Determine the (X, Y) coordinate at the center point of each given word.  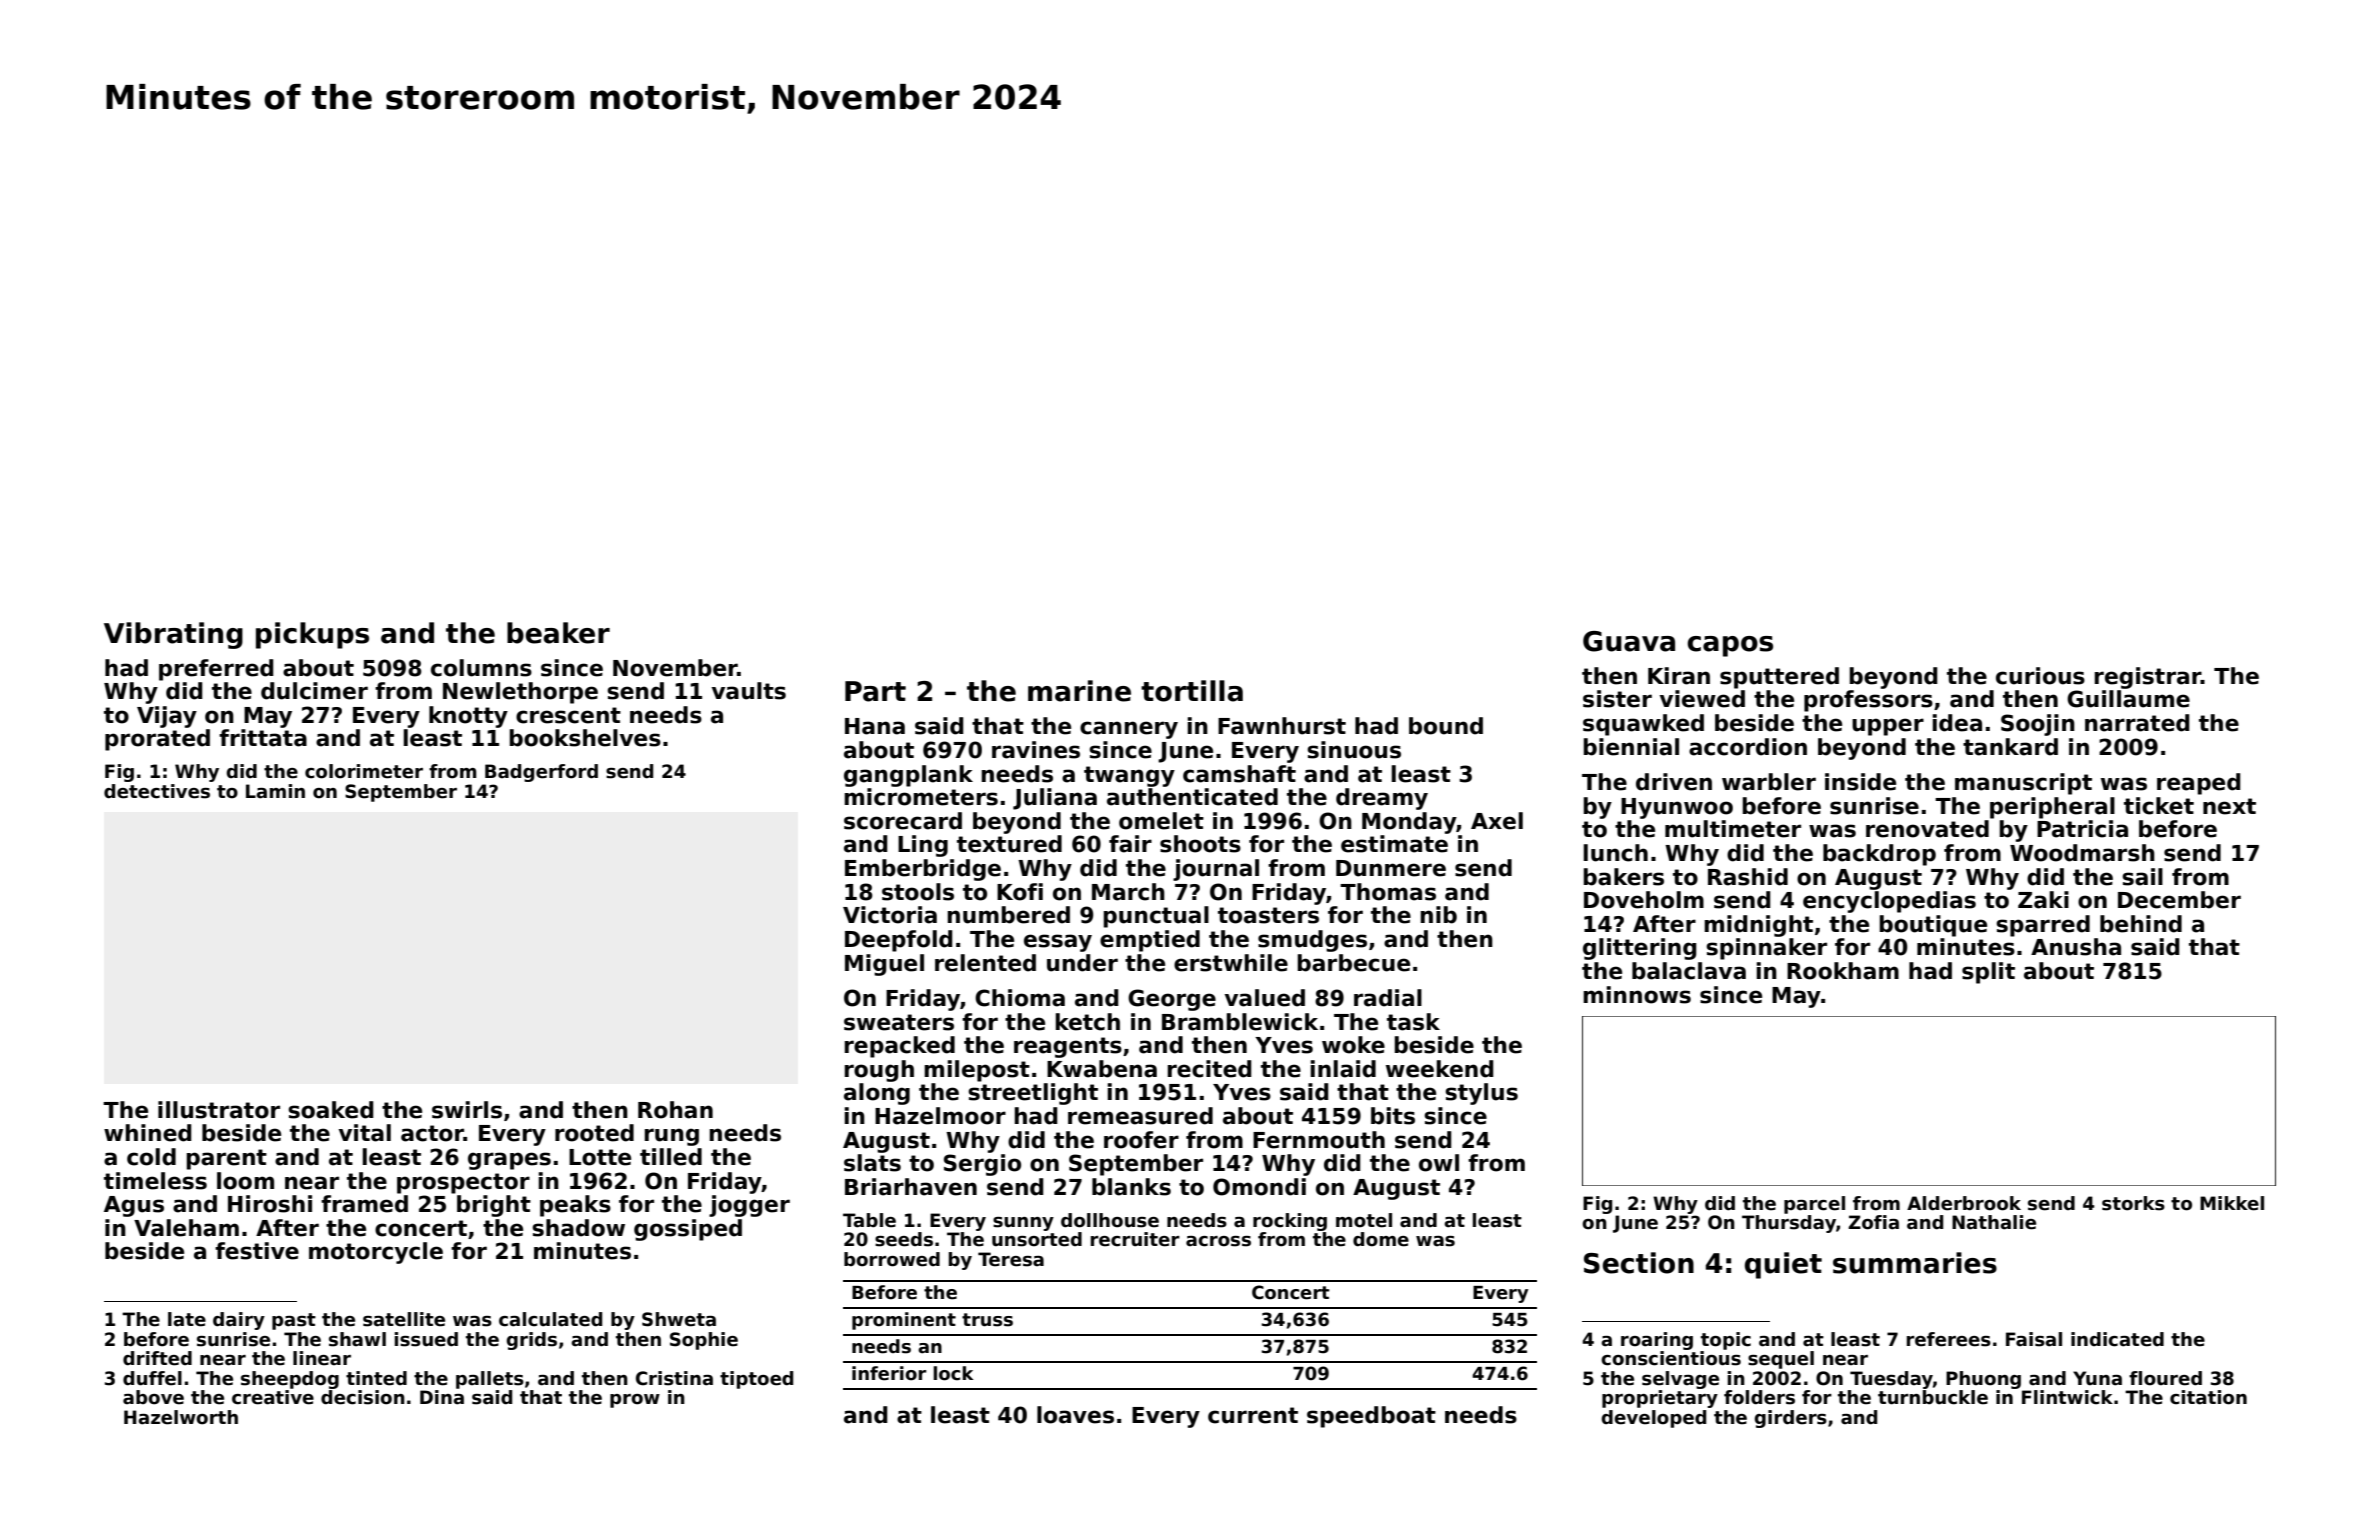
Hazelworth (181, 1417)
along (877, 1094)
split (1988, 973)
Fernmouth (1319, 1140)
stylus (1481, 1094)
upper (1888, 727)
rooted (594, 1133)
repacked (899, 1047)
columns (481, 668)
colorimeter (364, 771)
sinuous (1354, 750)
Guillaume (2128, 699)
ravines (1036, 750)
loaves (1075, 1415)
